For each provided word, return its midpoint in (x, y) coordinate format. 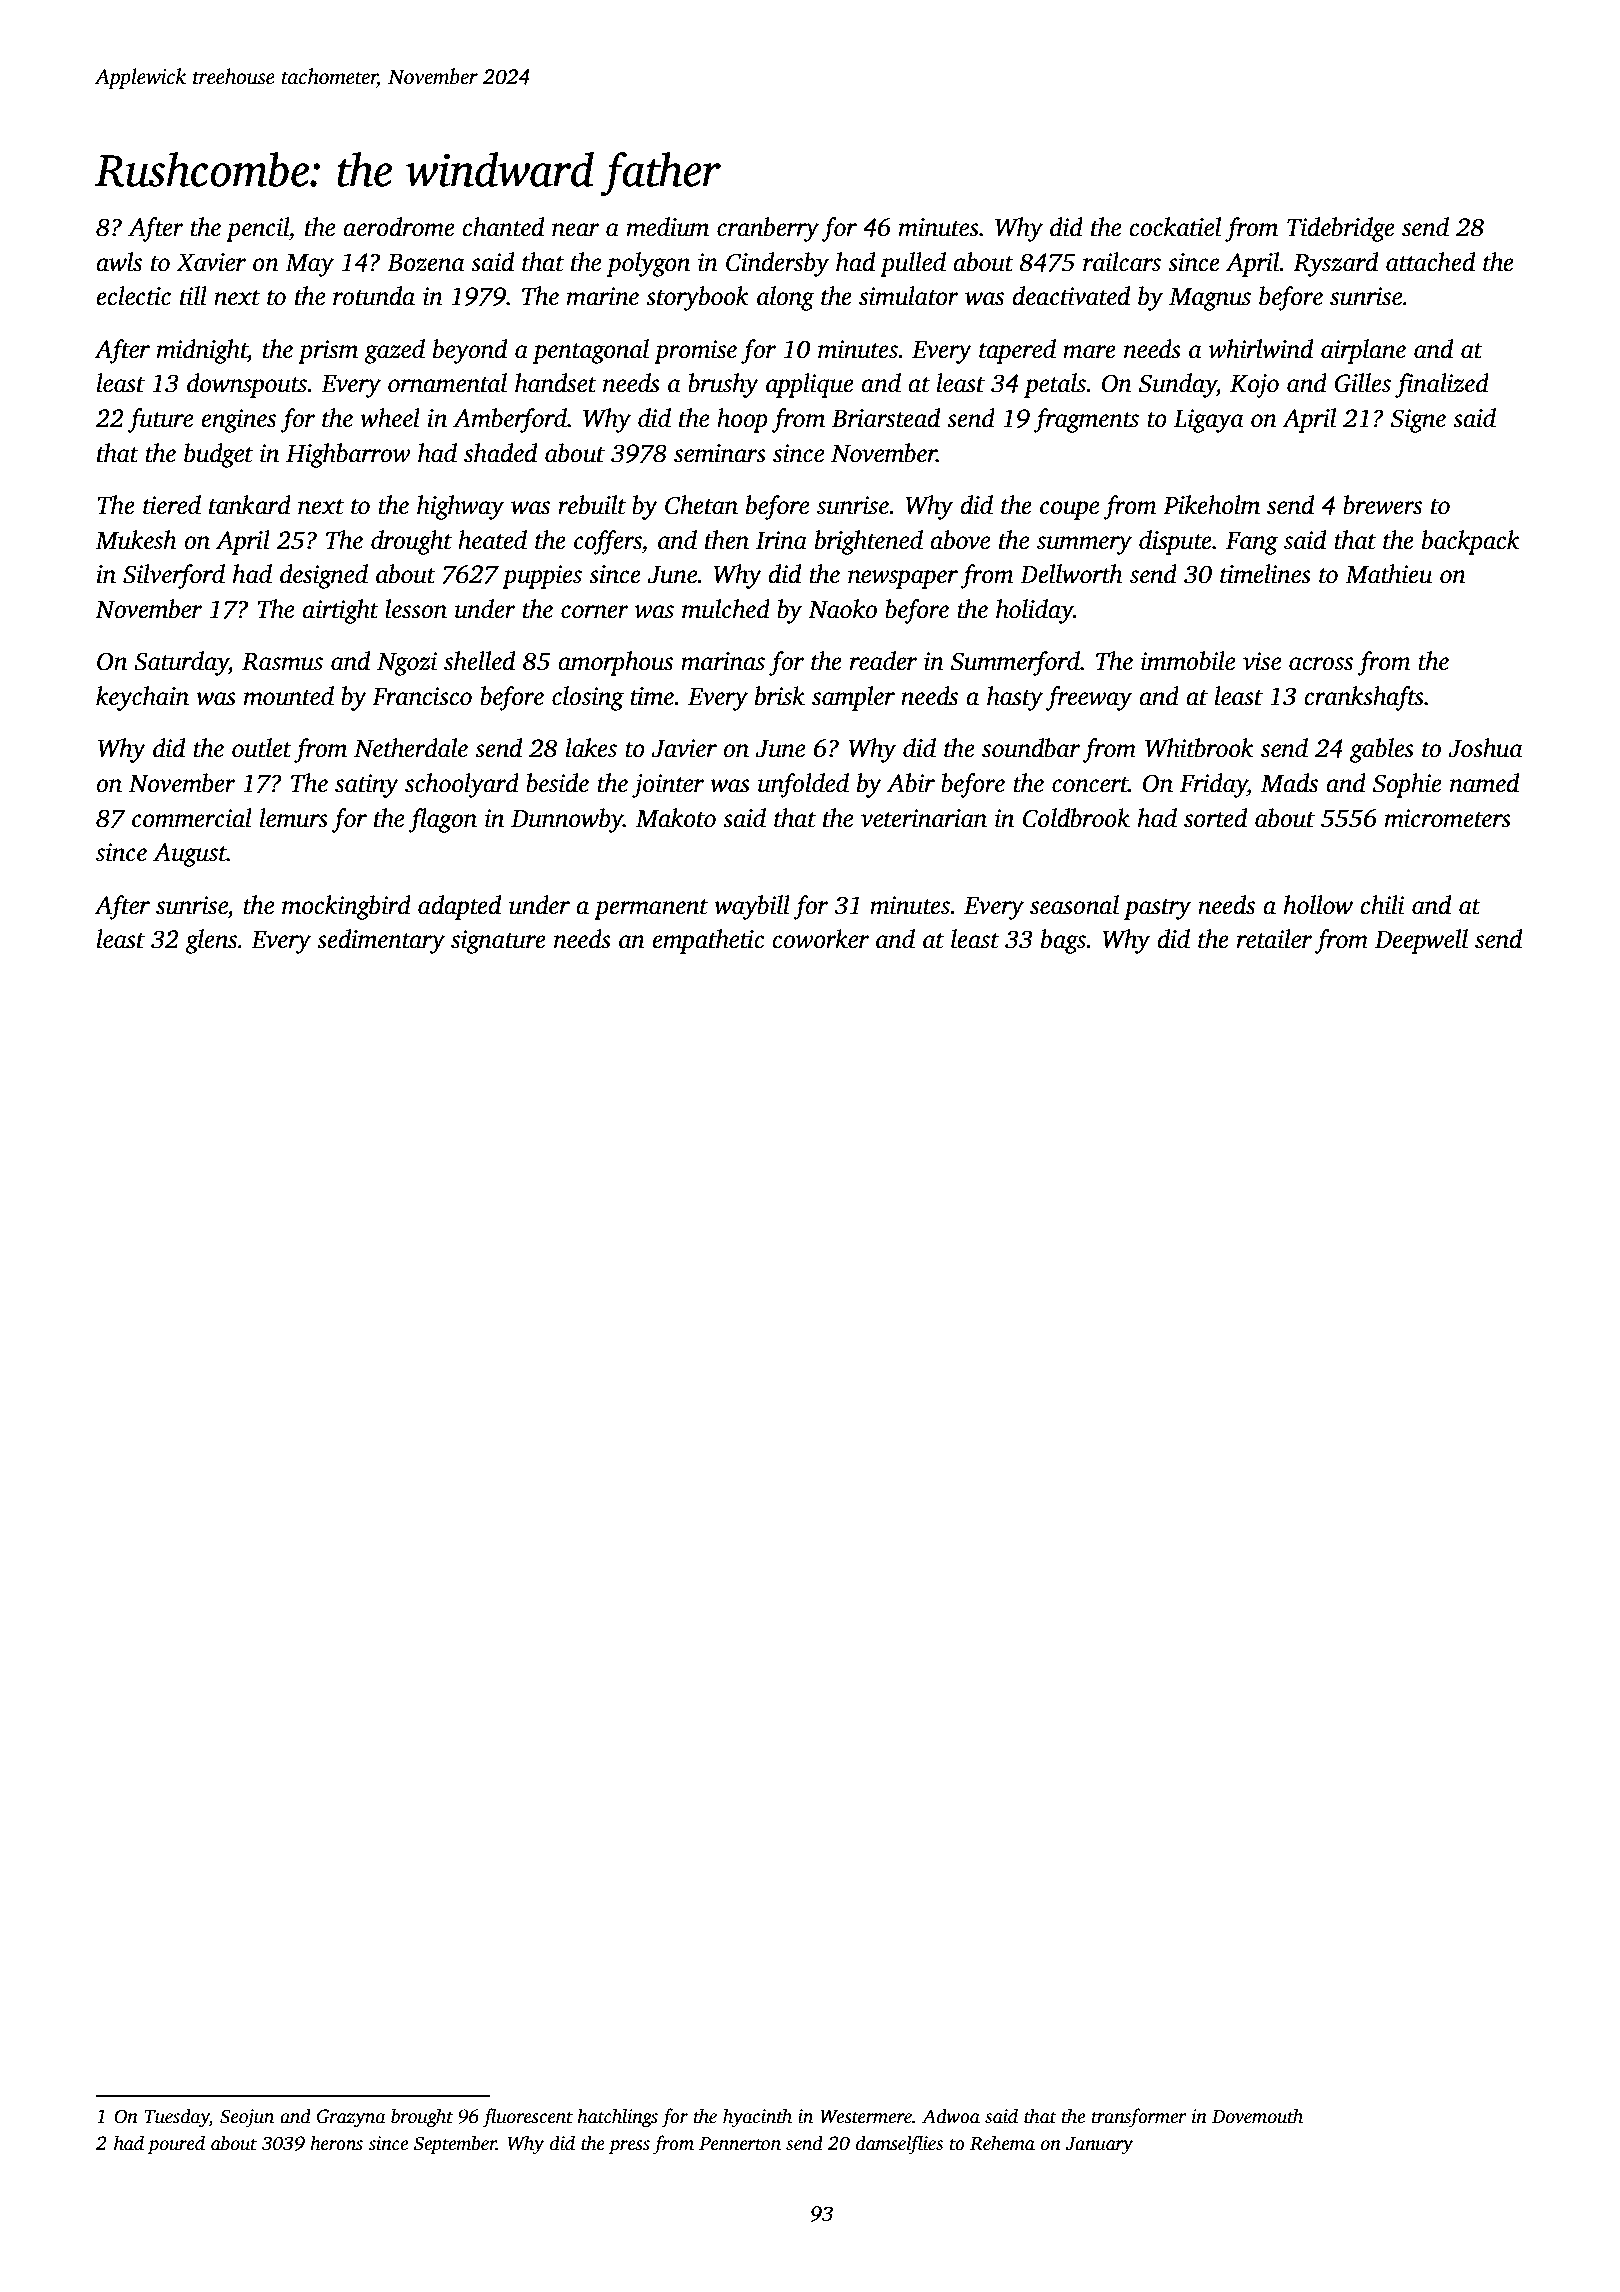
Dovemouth (1257, 2116)
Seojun (247, 2118)
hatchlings (617, 2118)
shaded (500, 453)
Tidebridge (1341, 229)
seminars (720, 453)
